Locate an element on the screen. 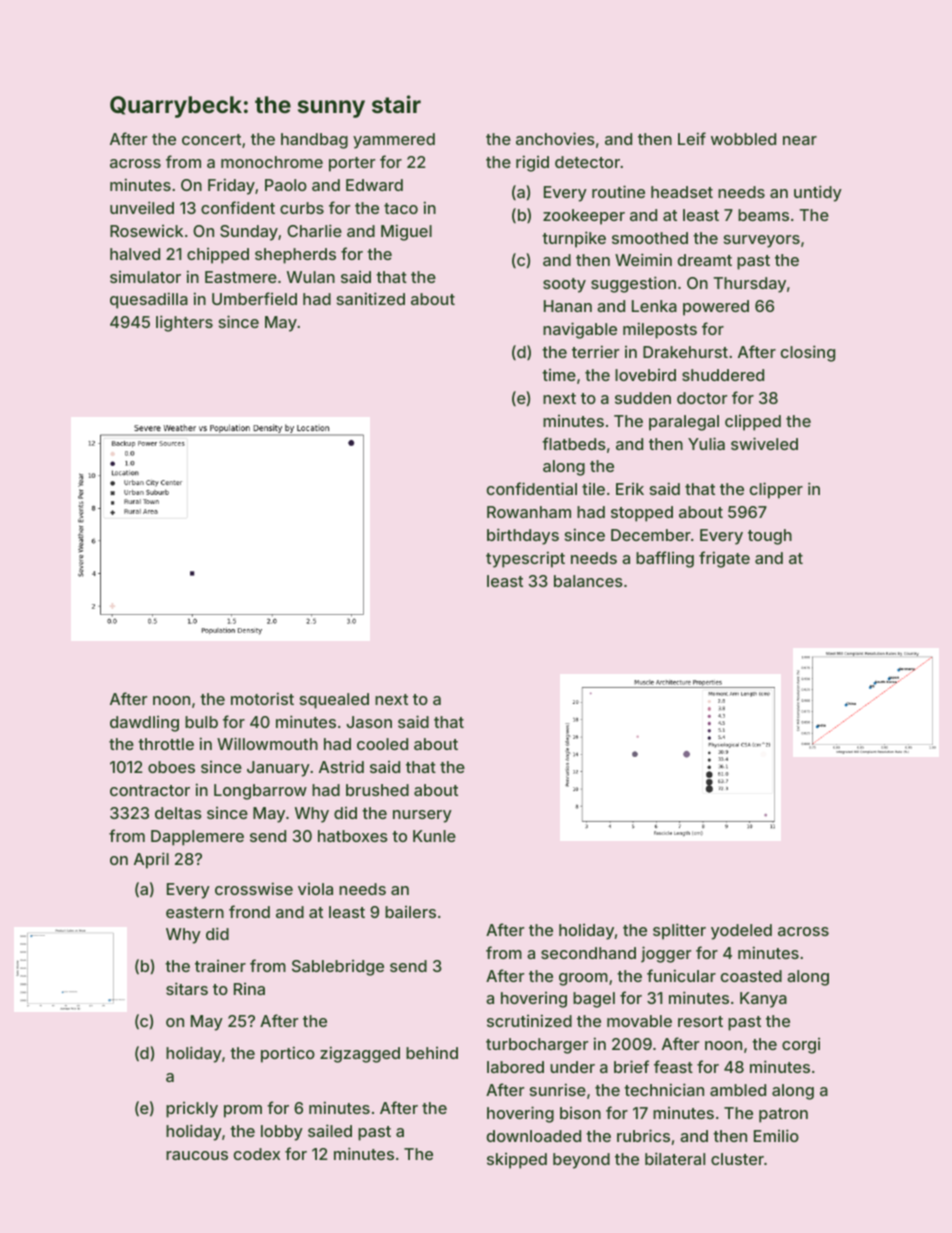 The width and height of the screenshot is (952, 1233). Leif is located at coordinates (692, 138).
